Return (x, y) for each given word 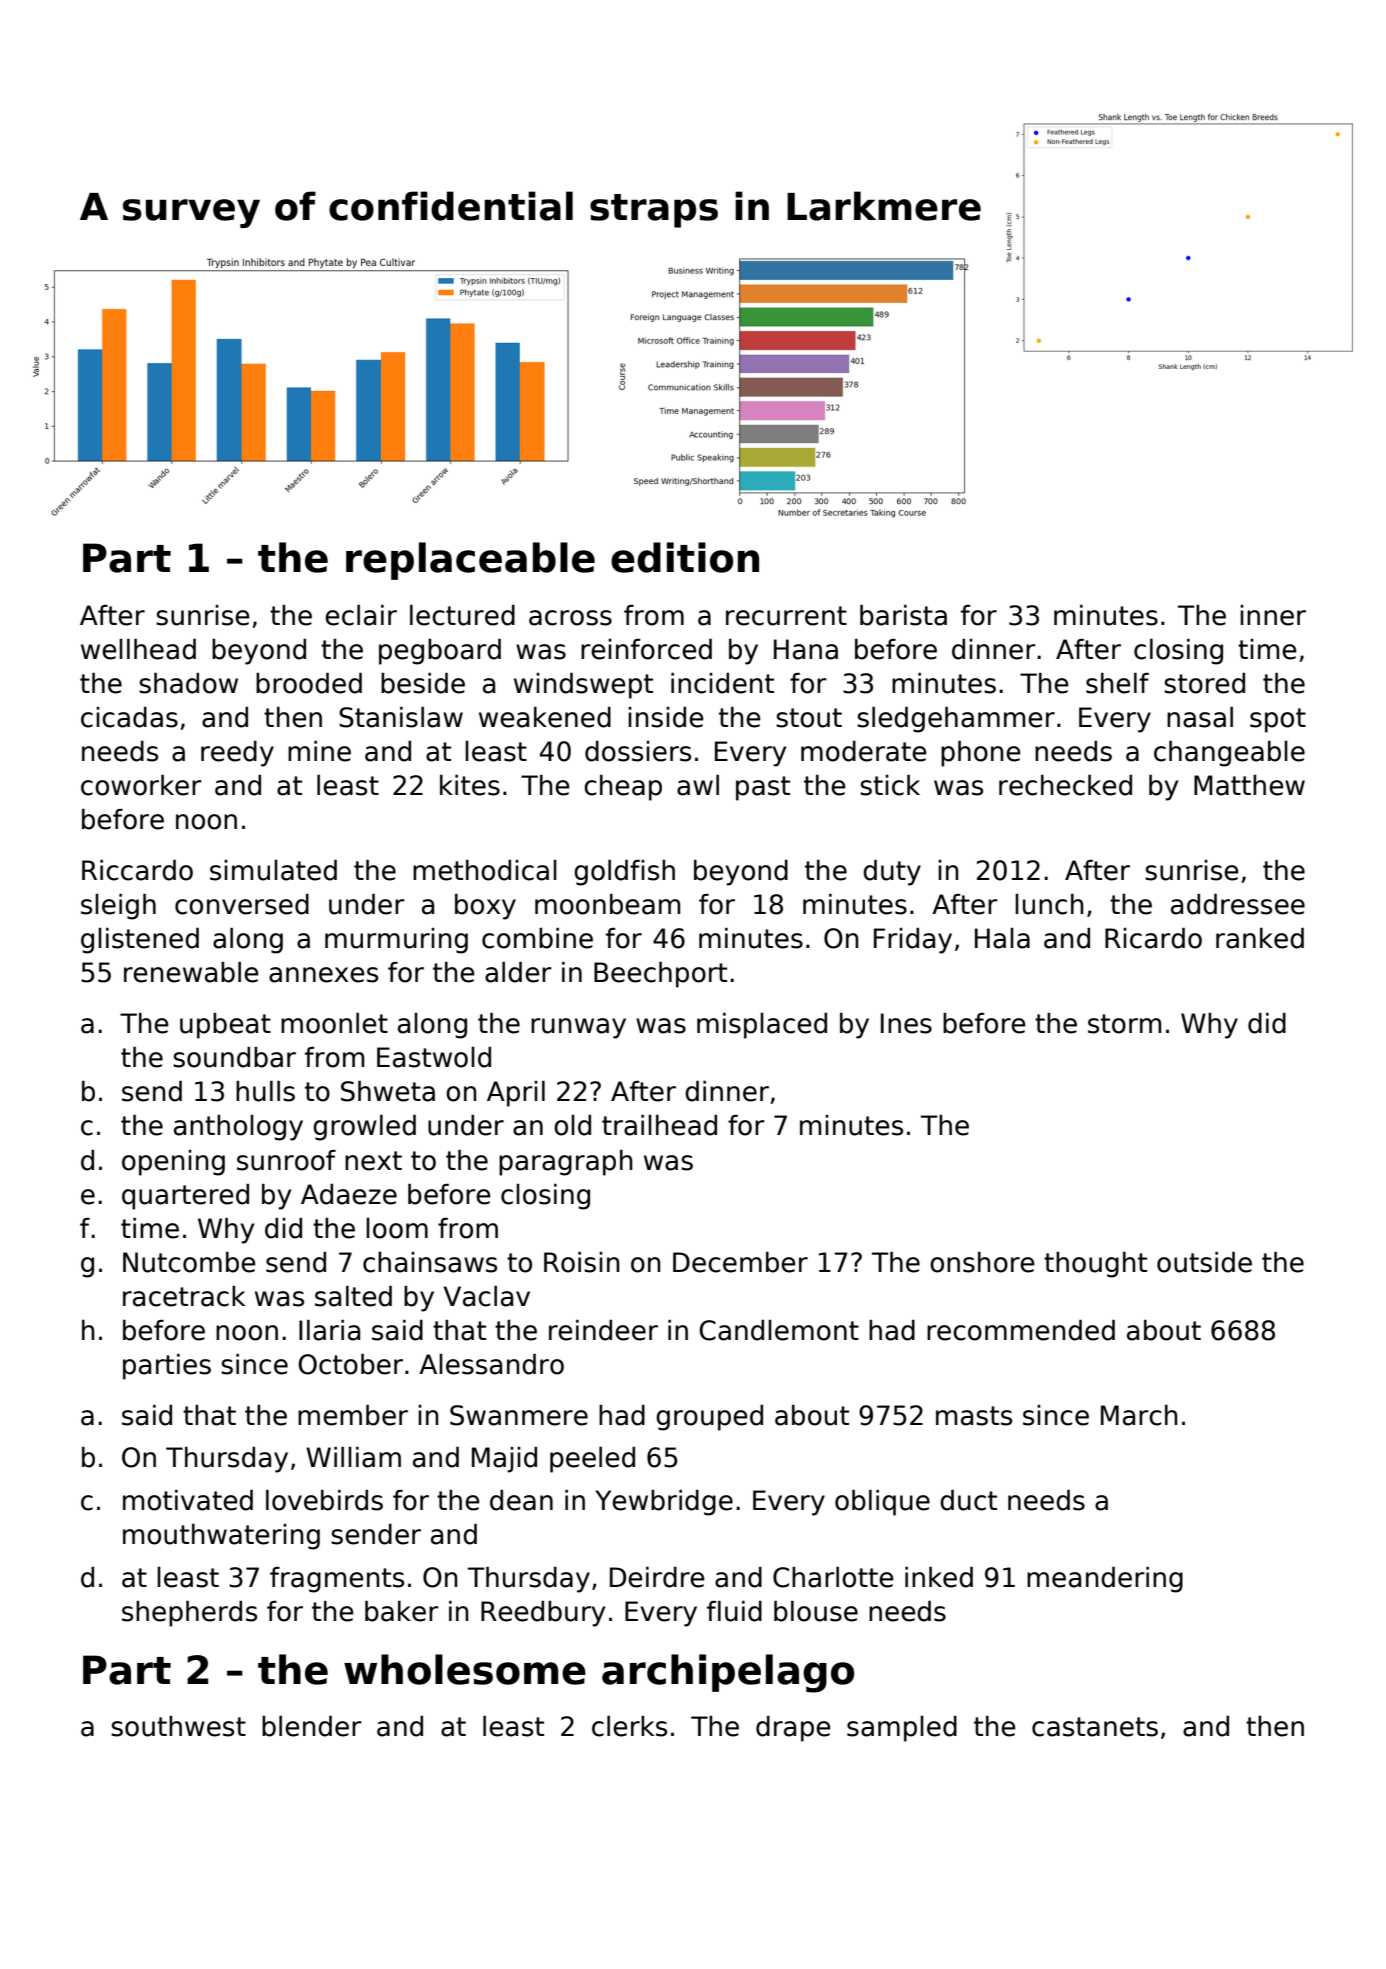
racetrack (184, 1296)
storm (1124, 1024)
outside (1204, 1262)
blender (312, 1726)
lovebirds (324, 1500)
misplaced (762, 1026)
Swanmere (519, 1415)
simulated (273, 870)
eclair (361, 615)
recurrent (786, 616)
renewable (191, 972)
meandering (1105, 1580)
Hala (1002, 938)
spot (1278, 720)
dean (521, 1500)
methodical (485, 870)
